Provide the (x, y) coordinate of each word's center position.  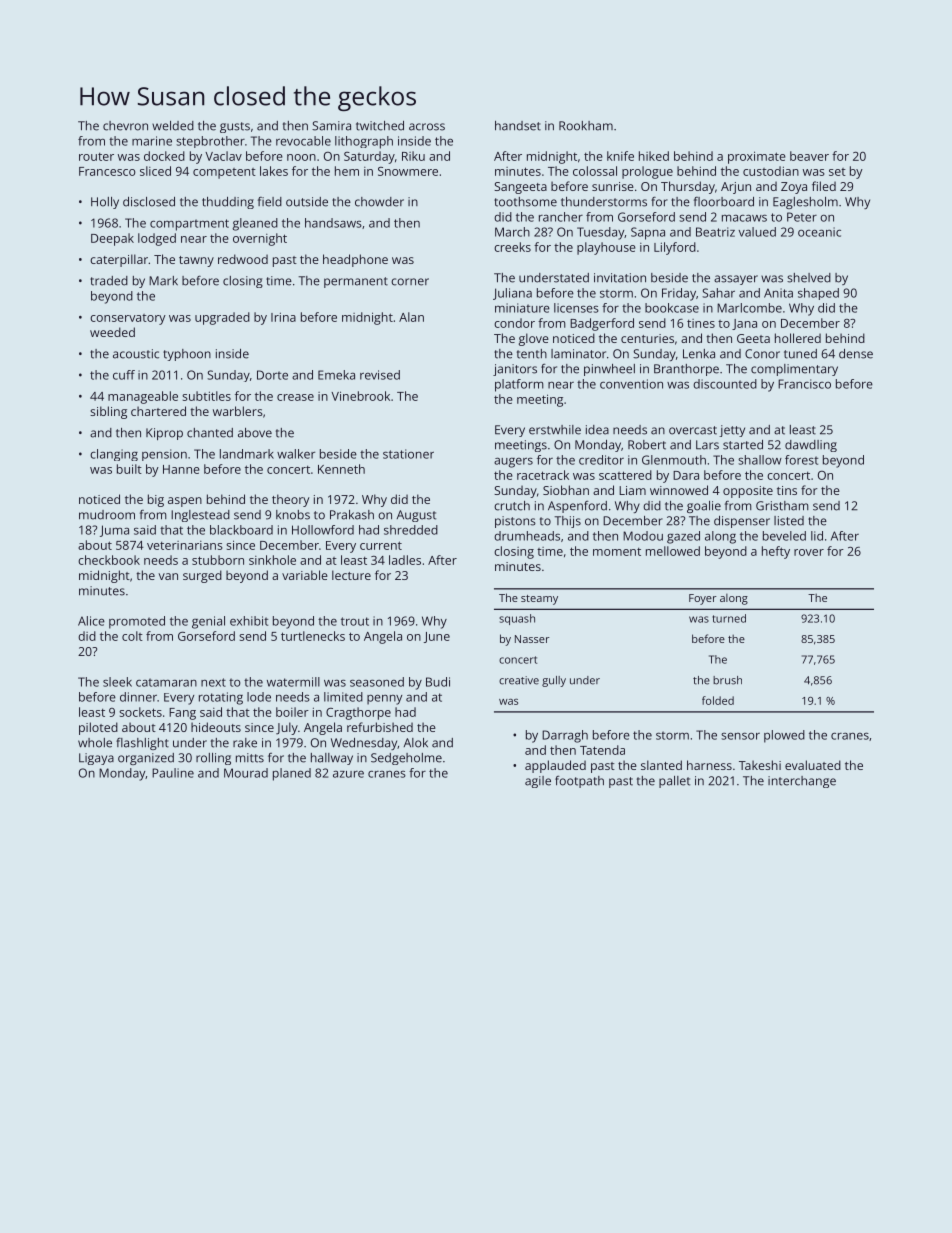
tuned (800, 354)
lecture (351, 575)
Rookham (586, 126)
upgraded (222, 318)
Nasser (532, 639)
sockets (140, 712)
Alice (91, 621)
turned (729, 618)
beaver (809, 156)
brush (727, 680)
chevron (125, 126)
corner (410, 282)
